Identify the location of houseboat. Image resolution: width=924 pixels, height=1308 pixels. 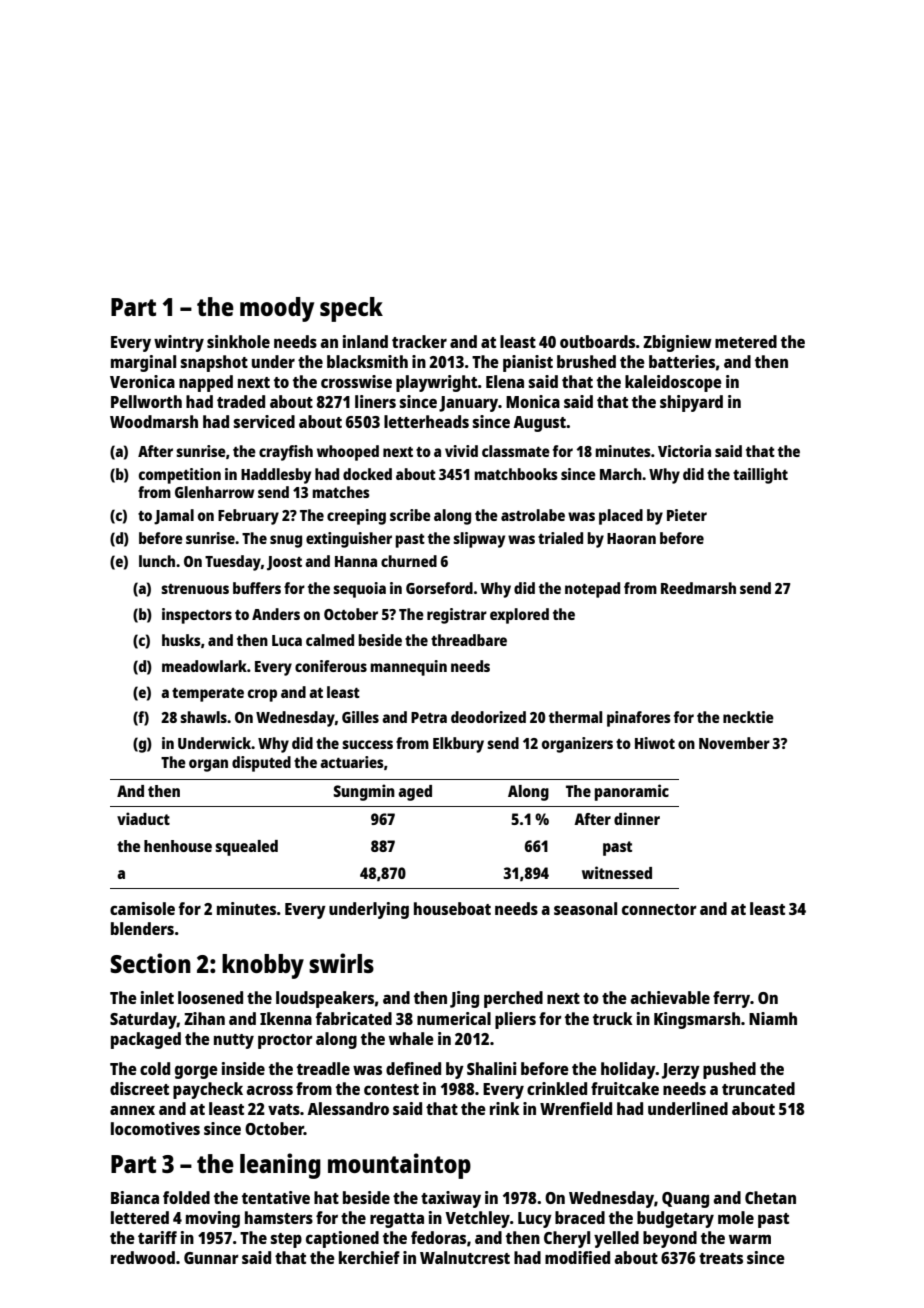
(452, 908).
